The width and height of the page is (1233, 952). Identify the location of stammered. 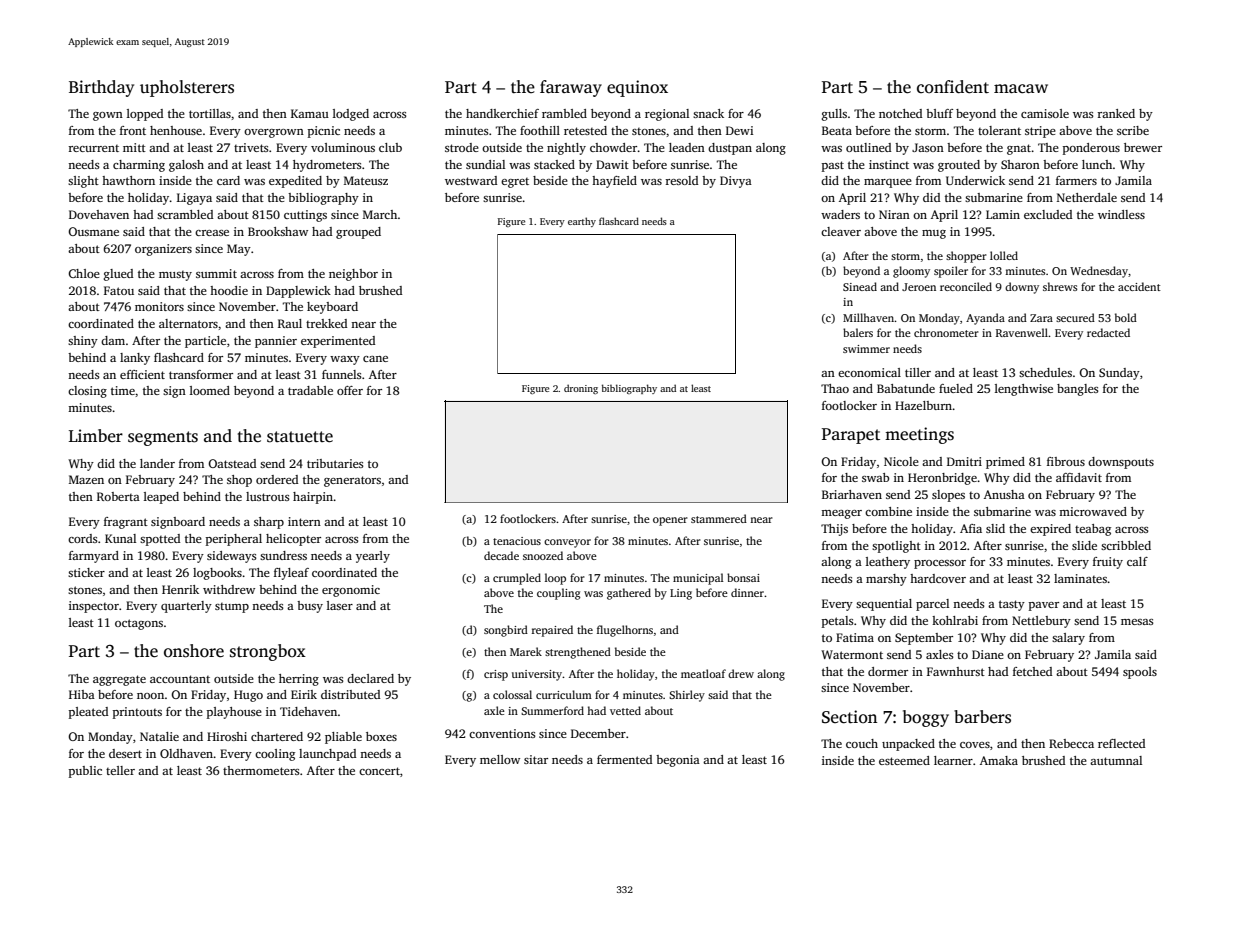
(719, 518).
